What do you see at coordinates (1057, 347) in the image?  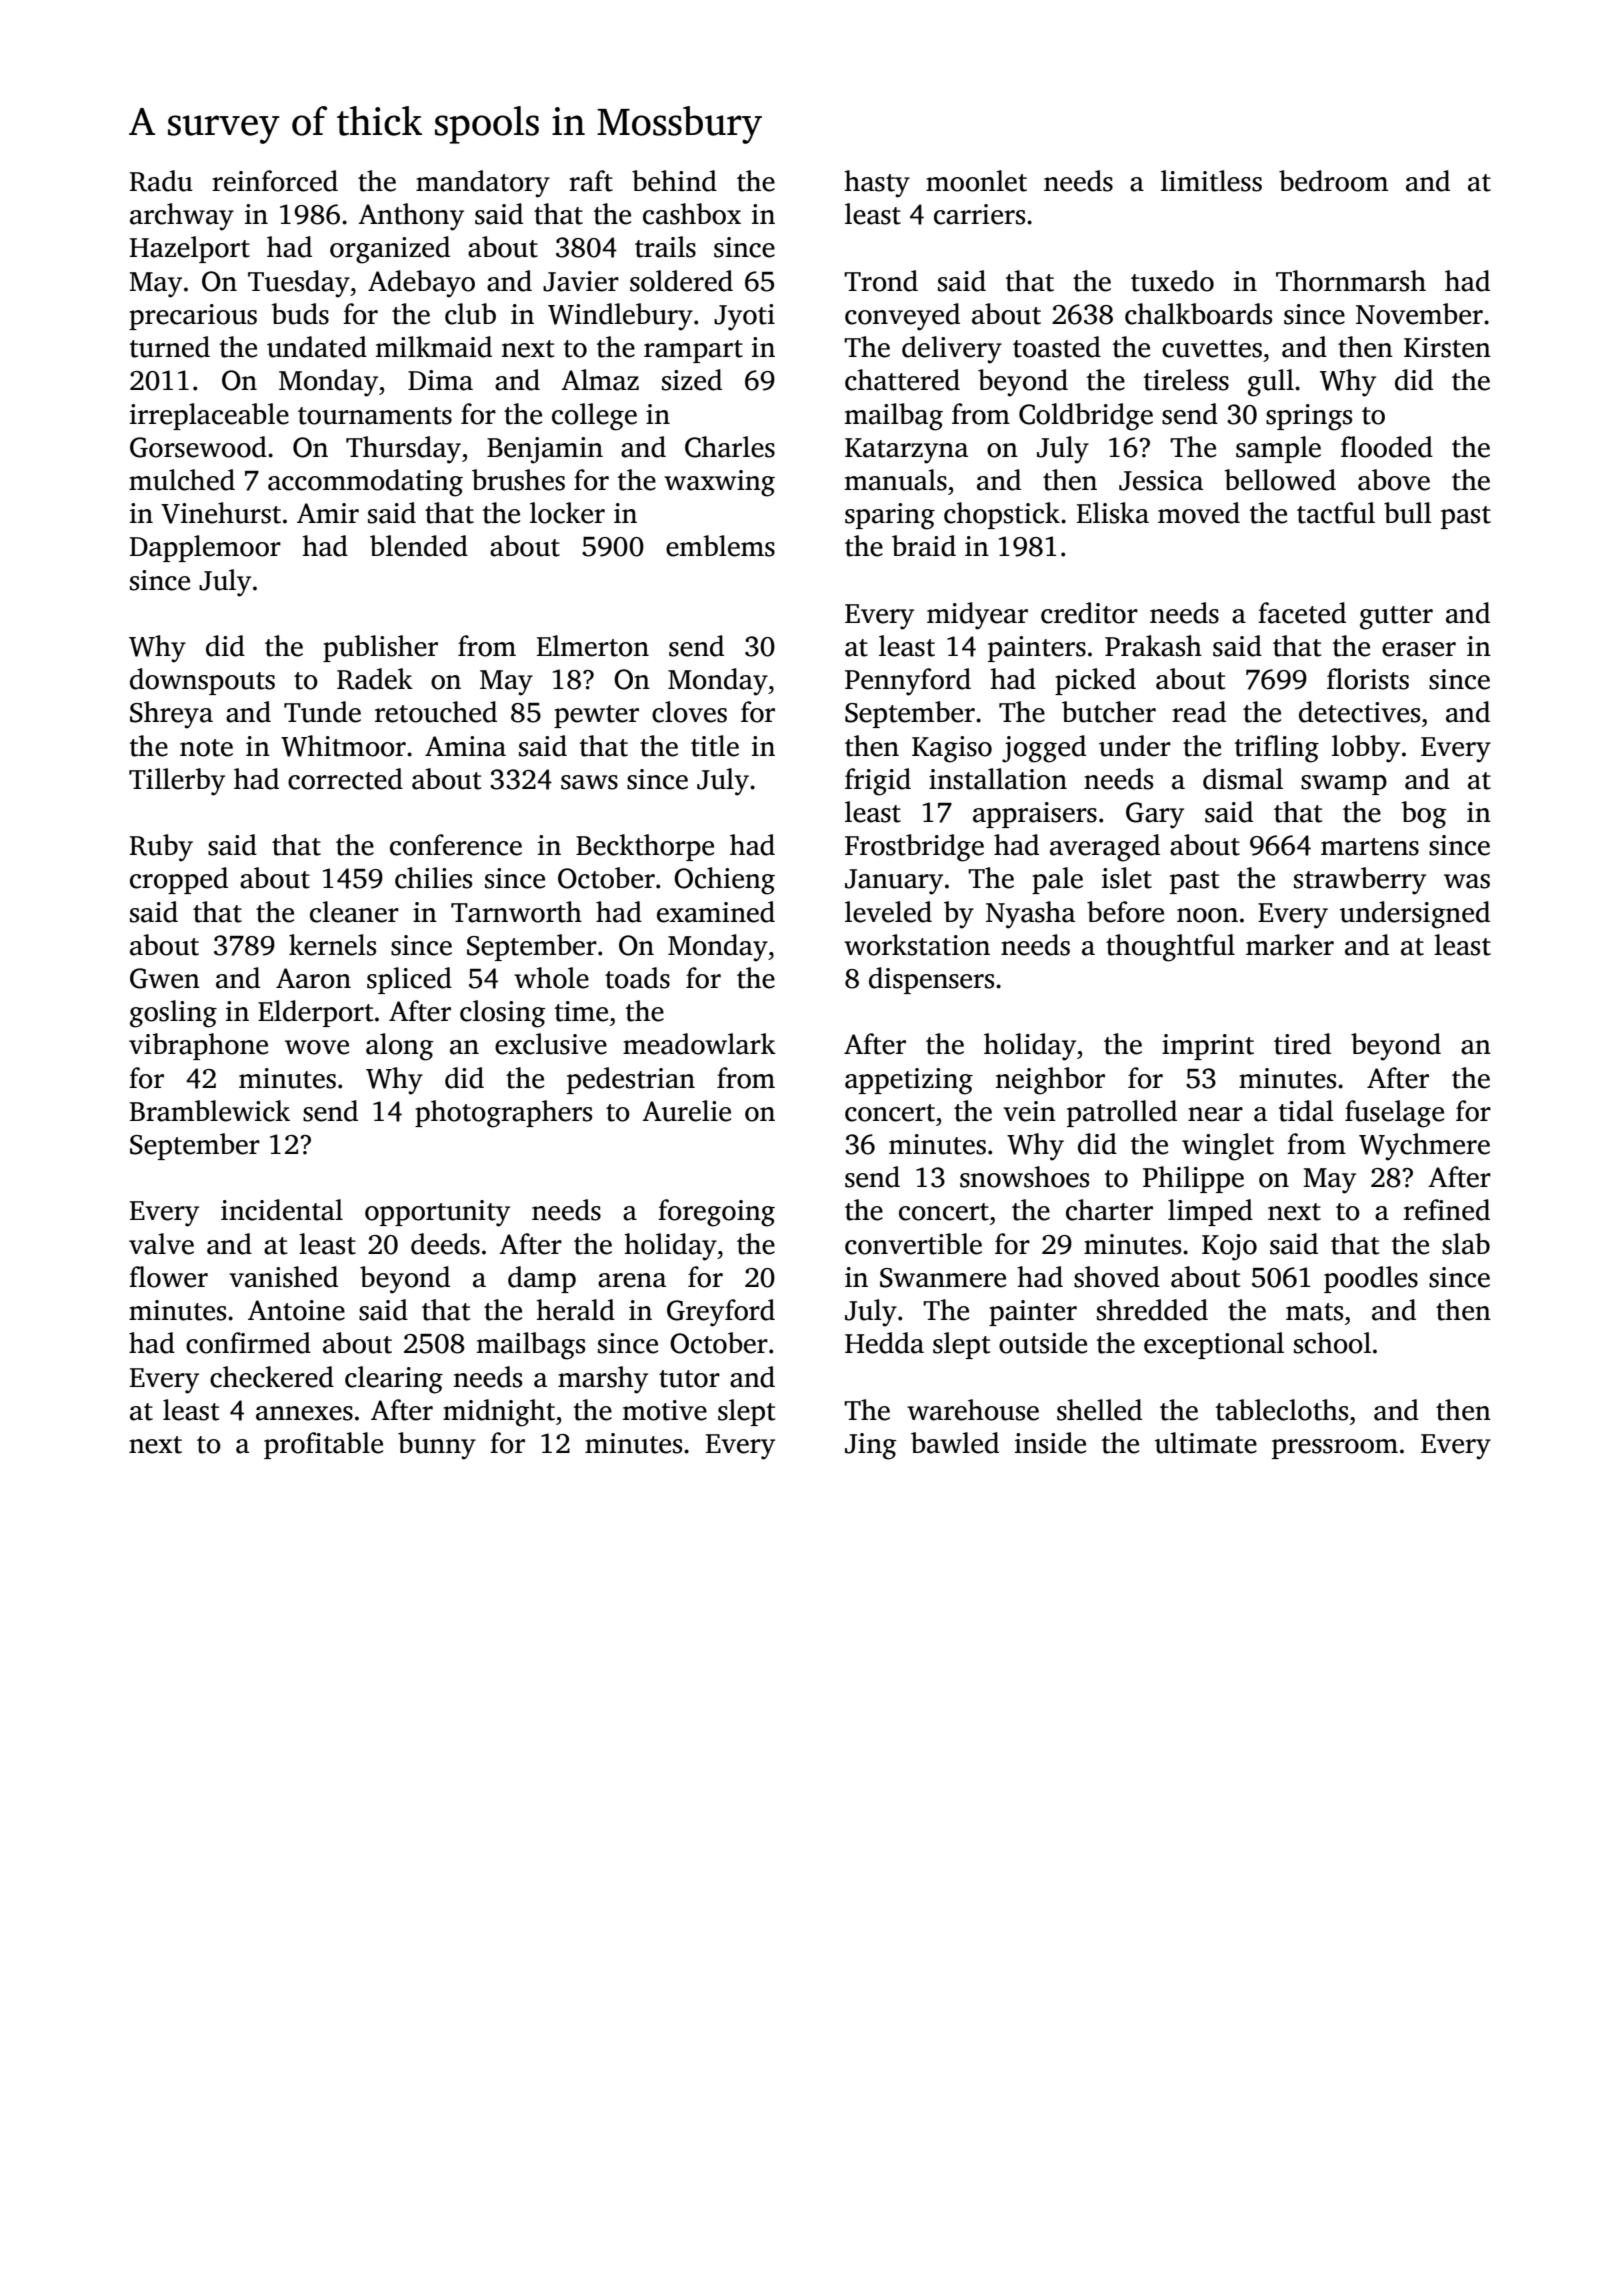 I see `toasted` at bounding box center [1057, 347].
